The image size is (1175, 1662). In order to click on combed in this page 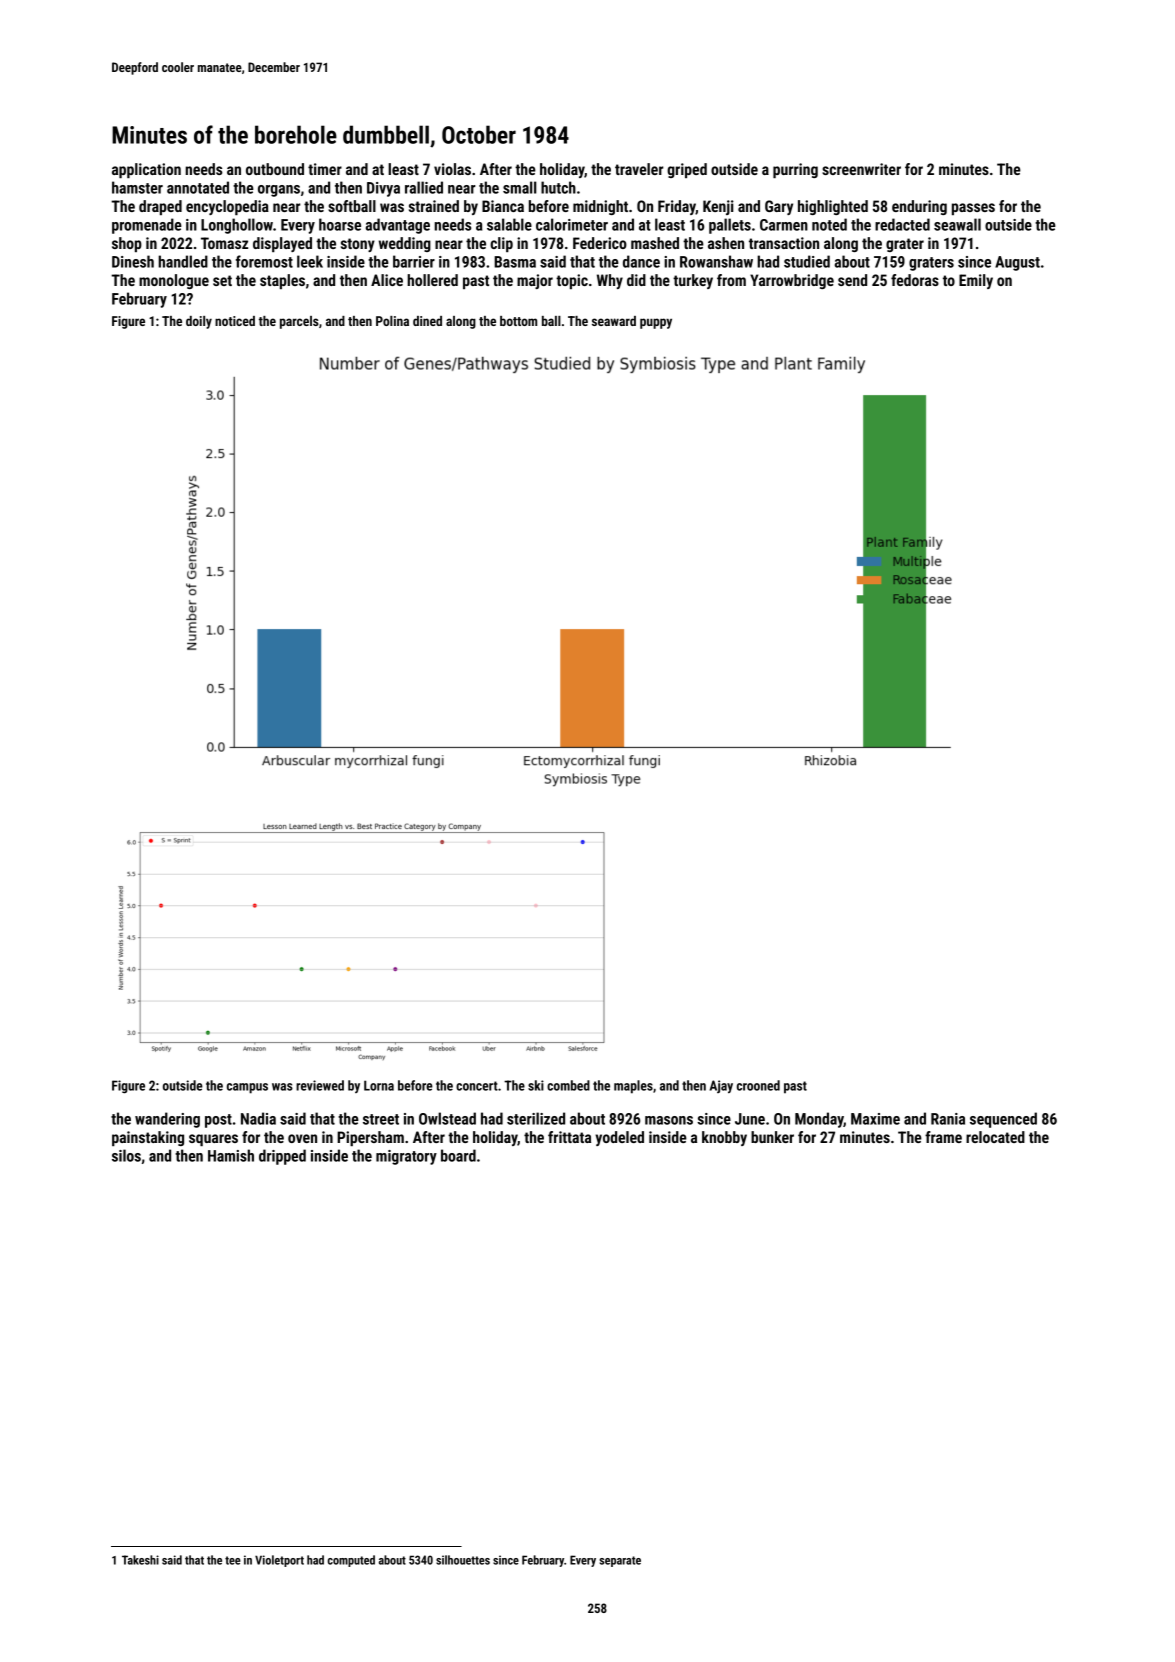, I will do `click(568, 1085)`.
